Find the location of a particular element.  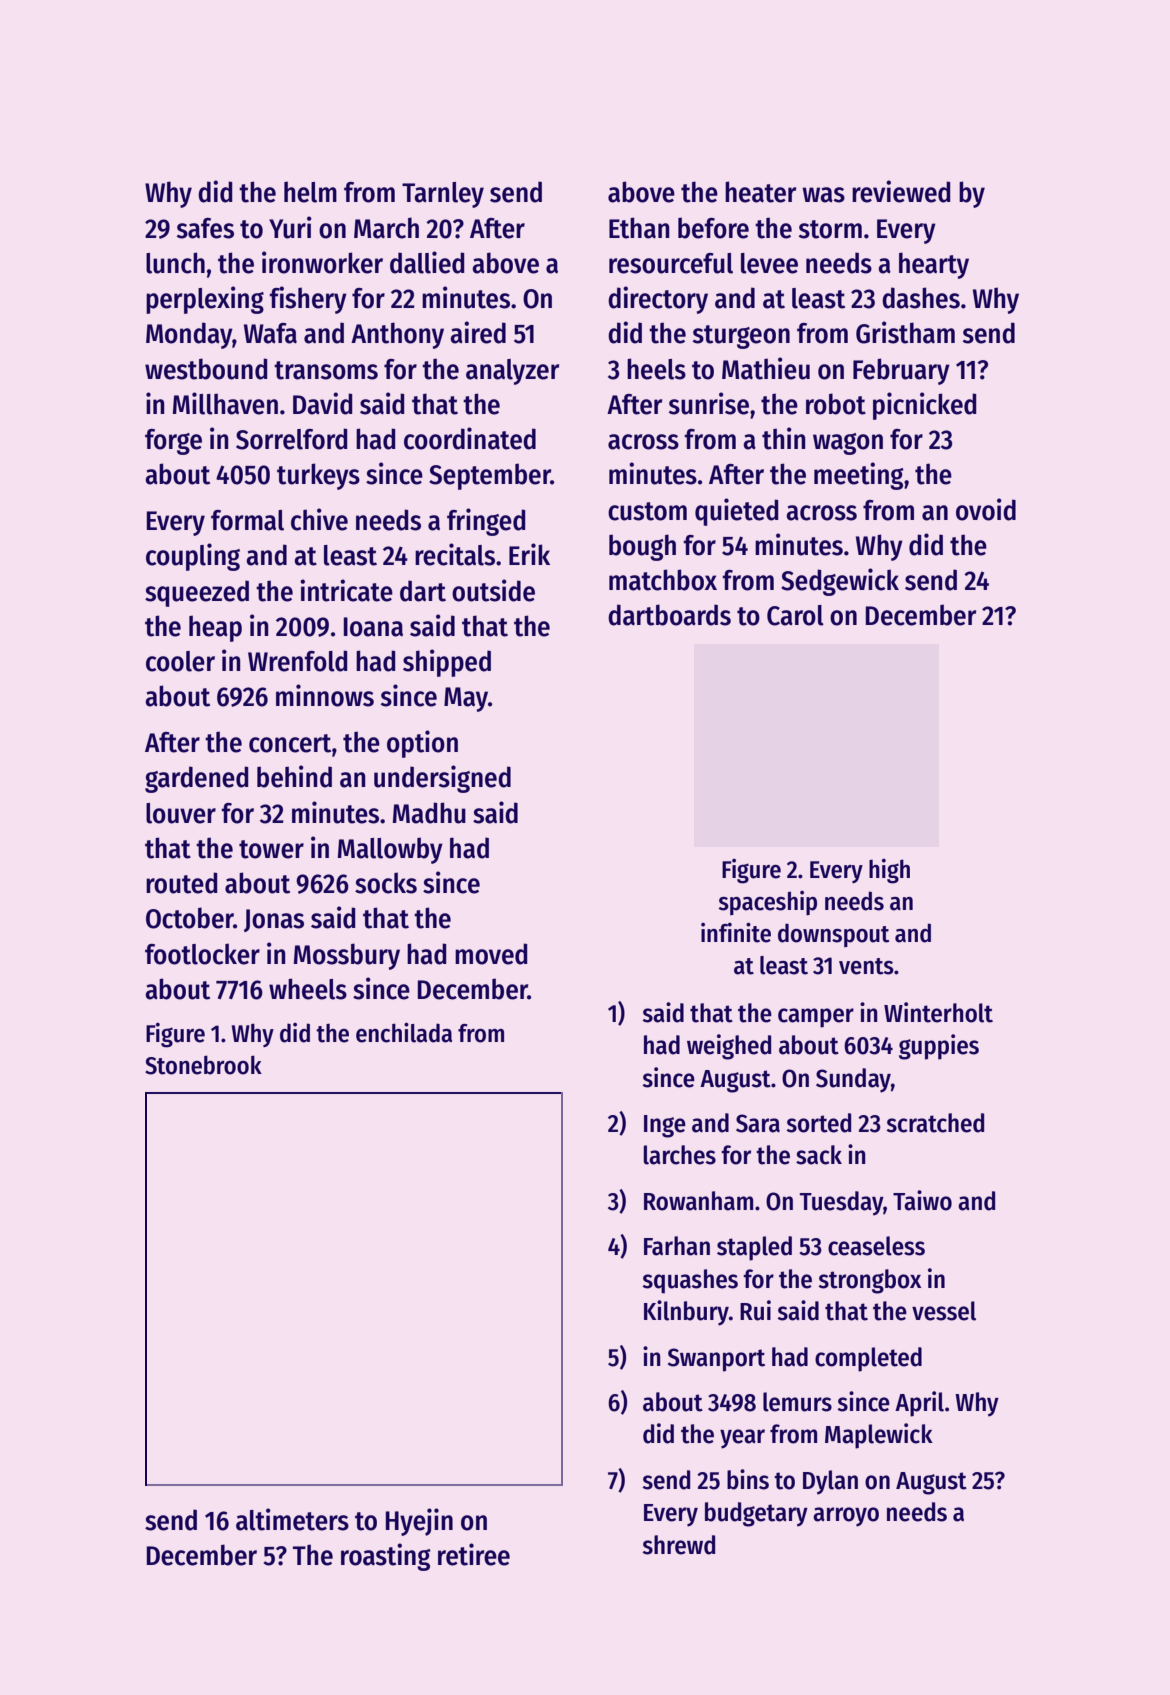

Taiwo is located at coordinates (922, 1200).
